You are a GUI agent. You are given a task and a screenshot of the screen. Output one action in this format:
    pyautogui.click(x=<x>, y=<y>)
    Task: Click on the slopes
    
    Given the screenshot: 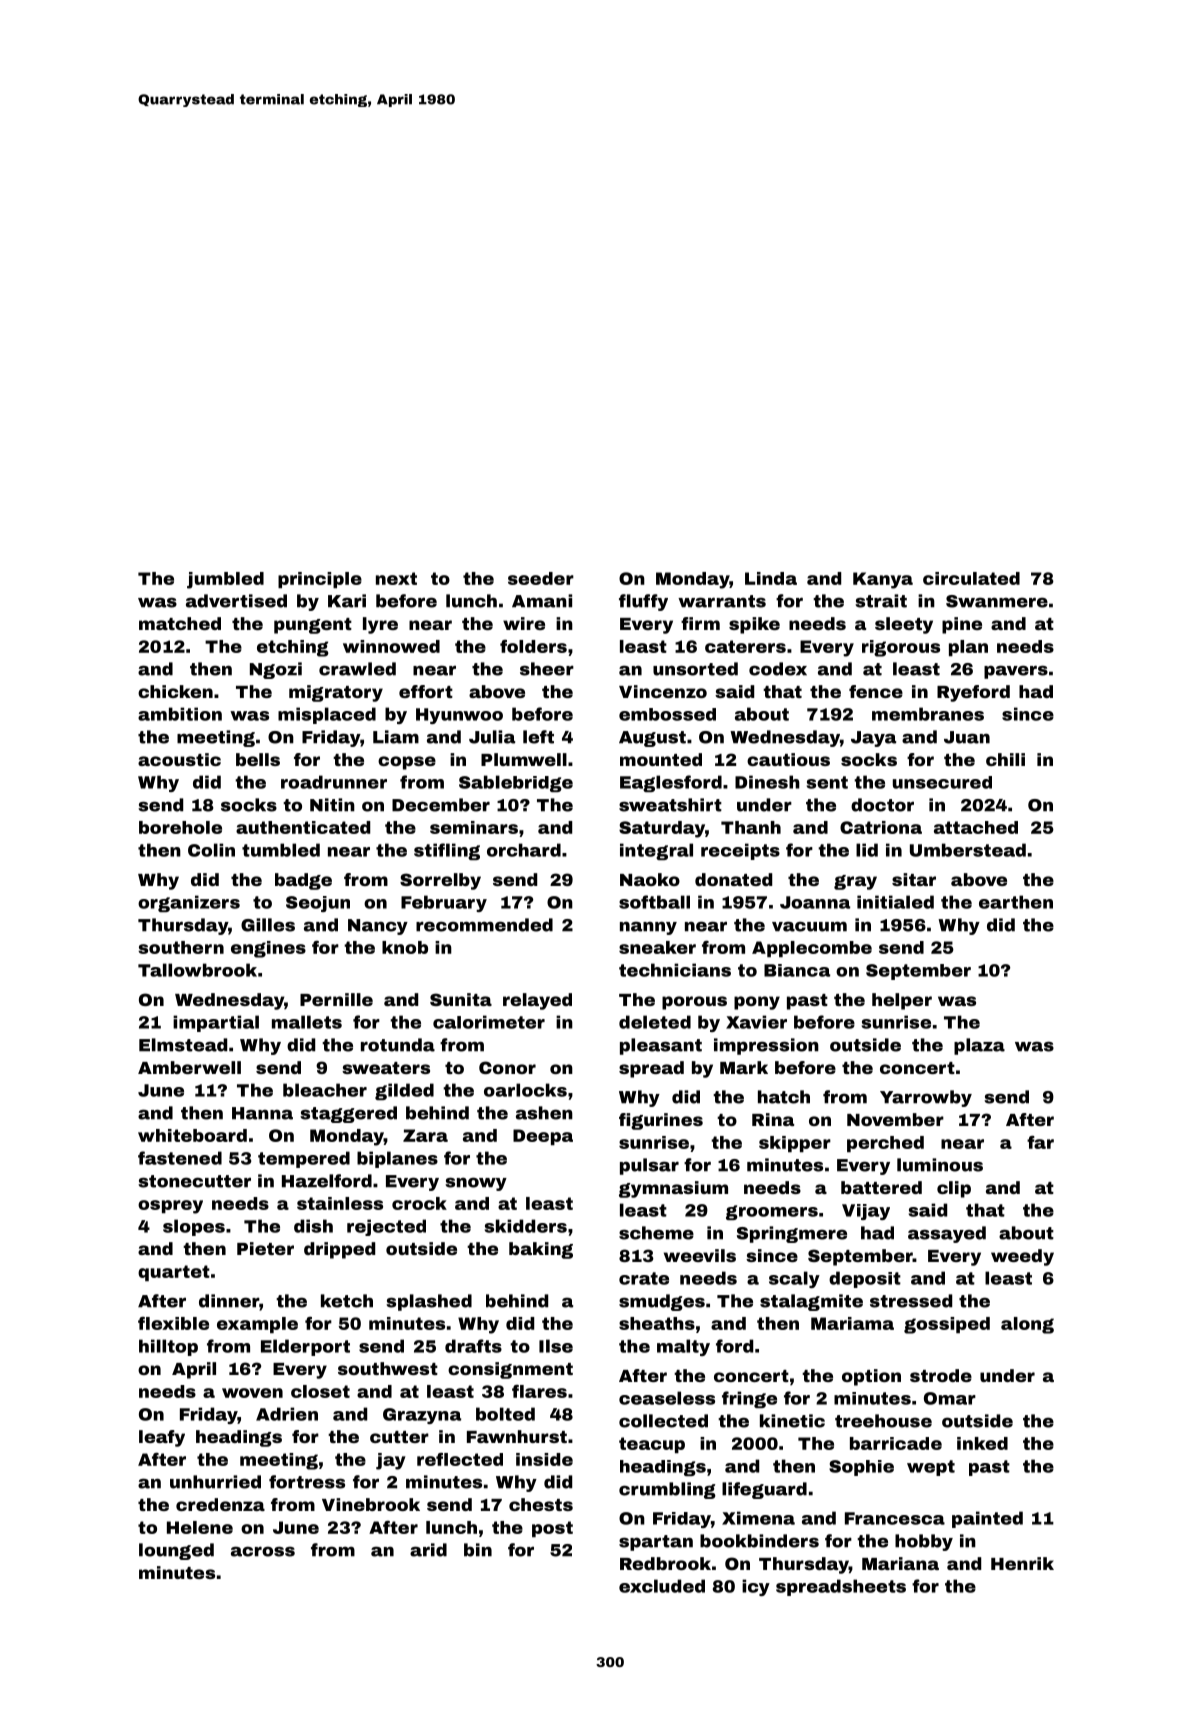 What is the action you would take?
    pyautogui.click(x=194, y=1227)
